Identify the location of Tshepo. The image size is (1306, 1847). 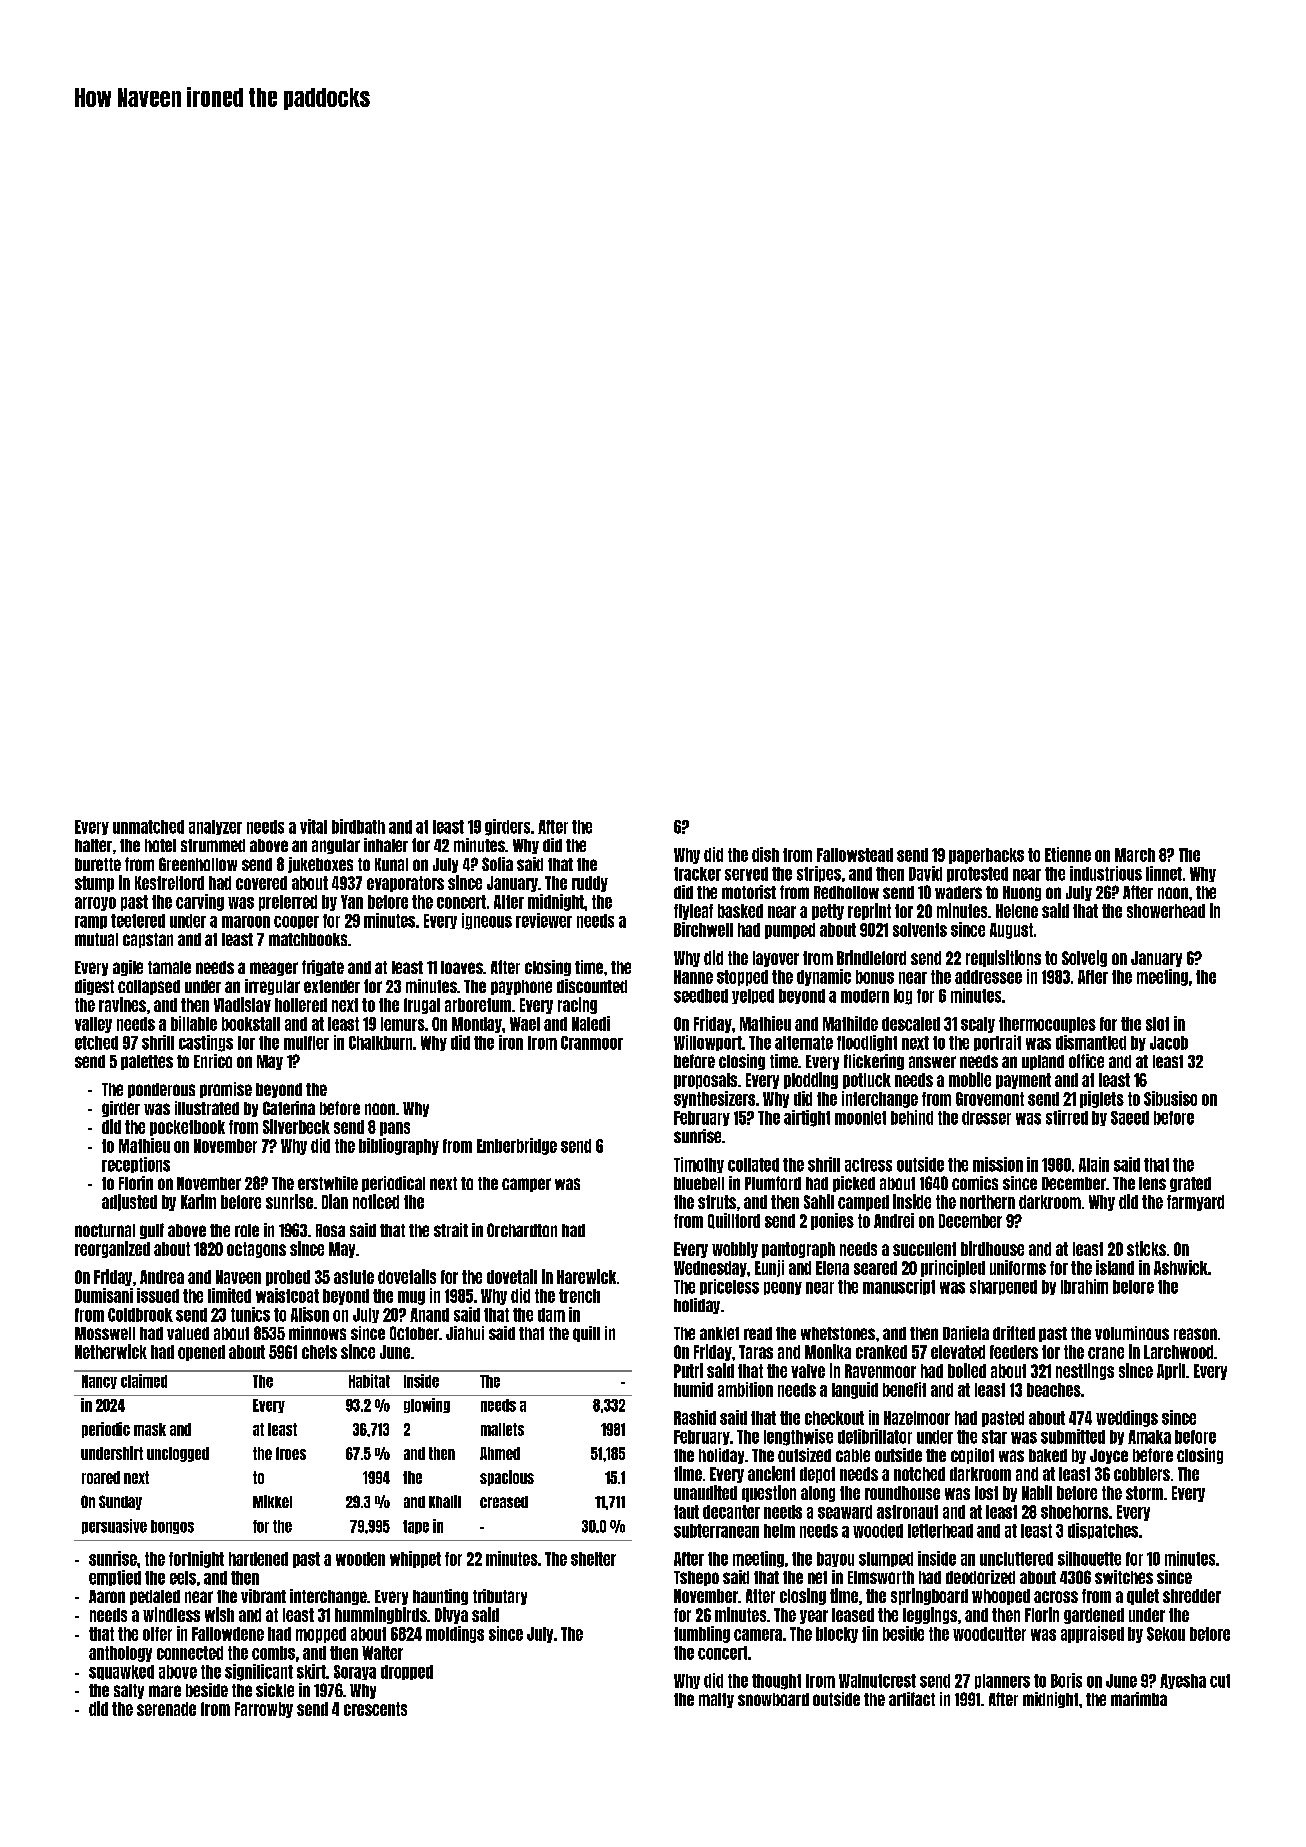
(696, 1578).
